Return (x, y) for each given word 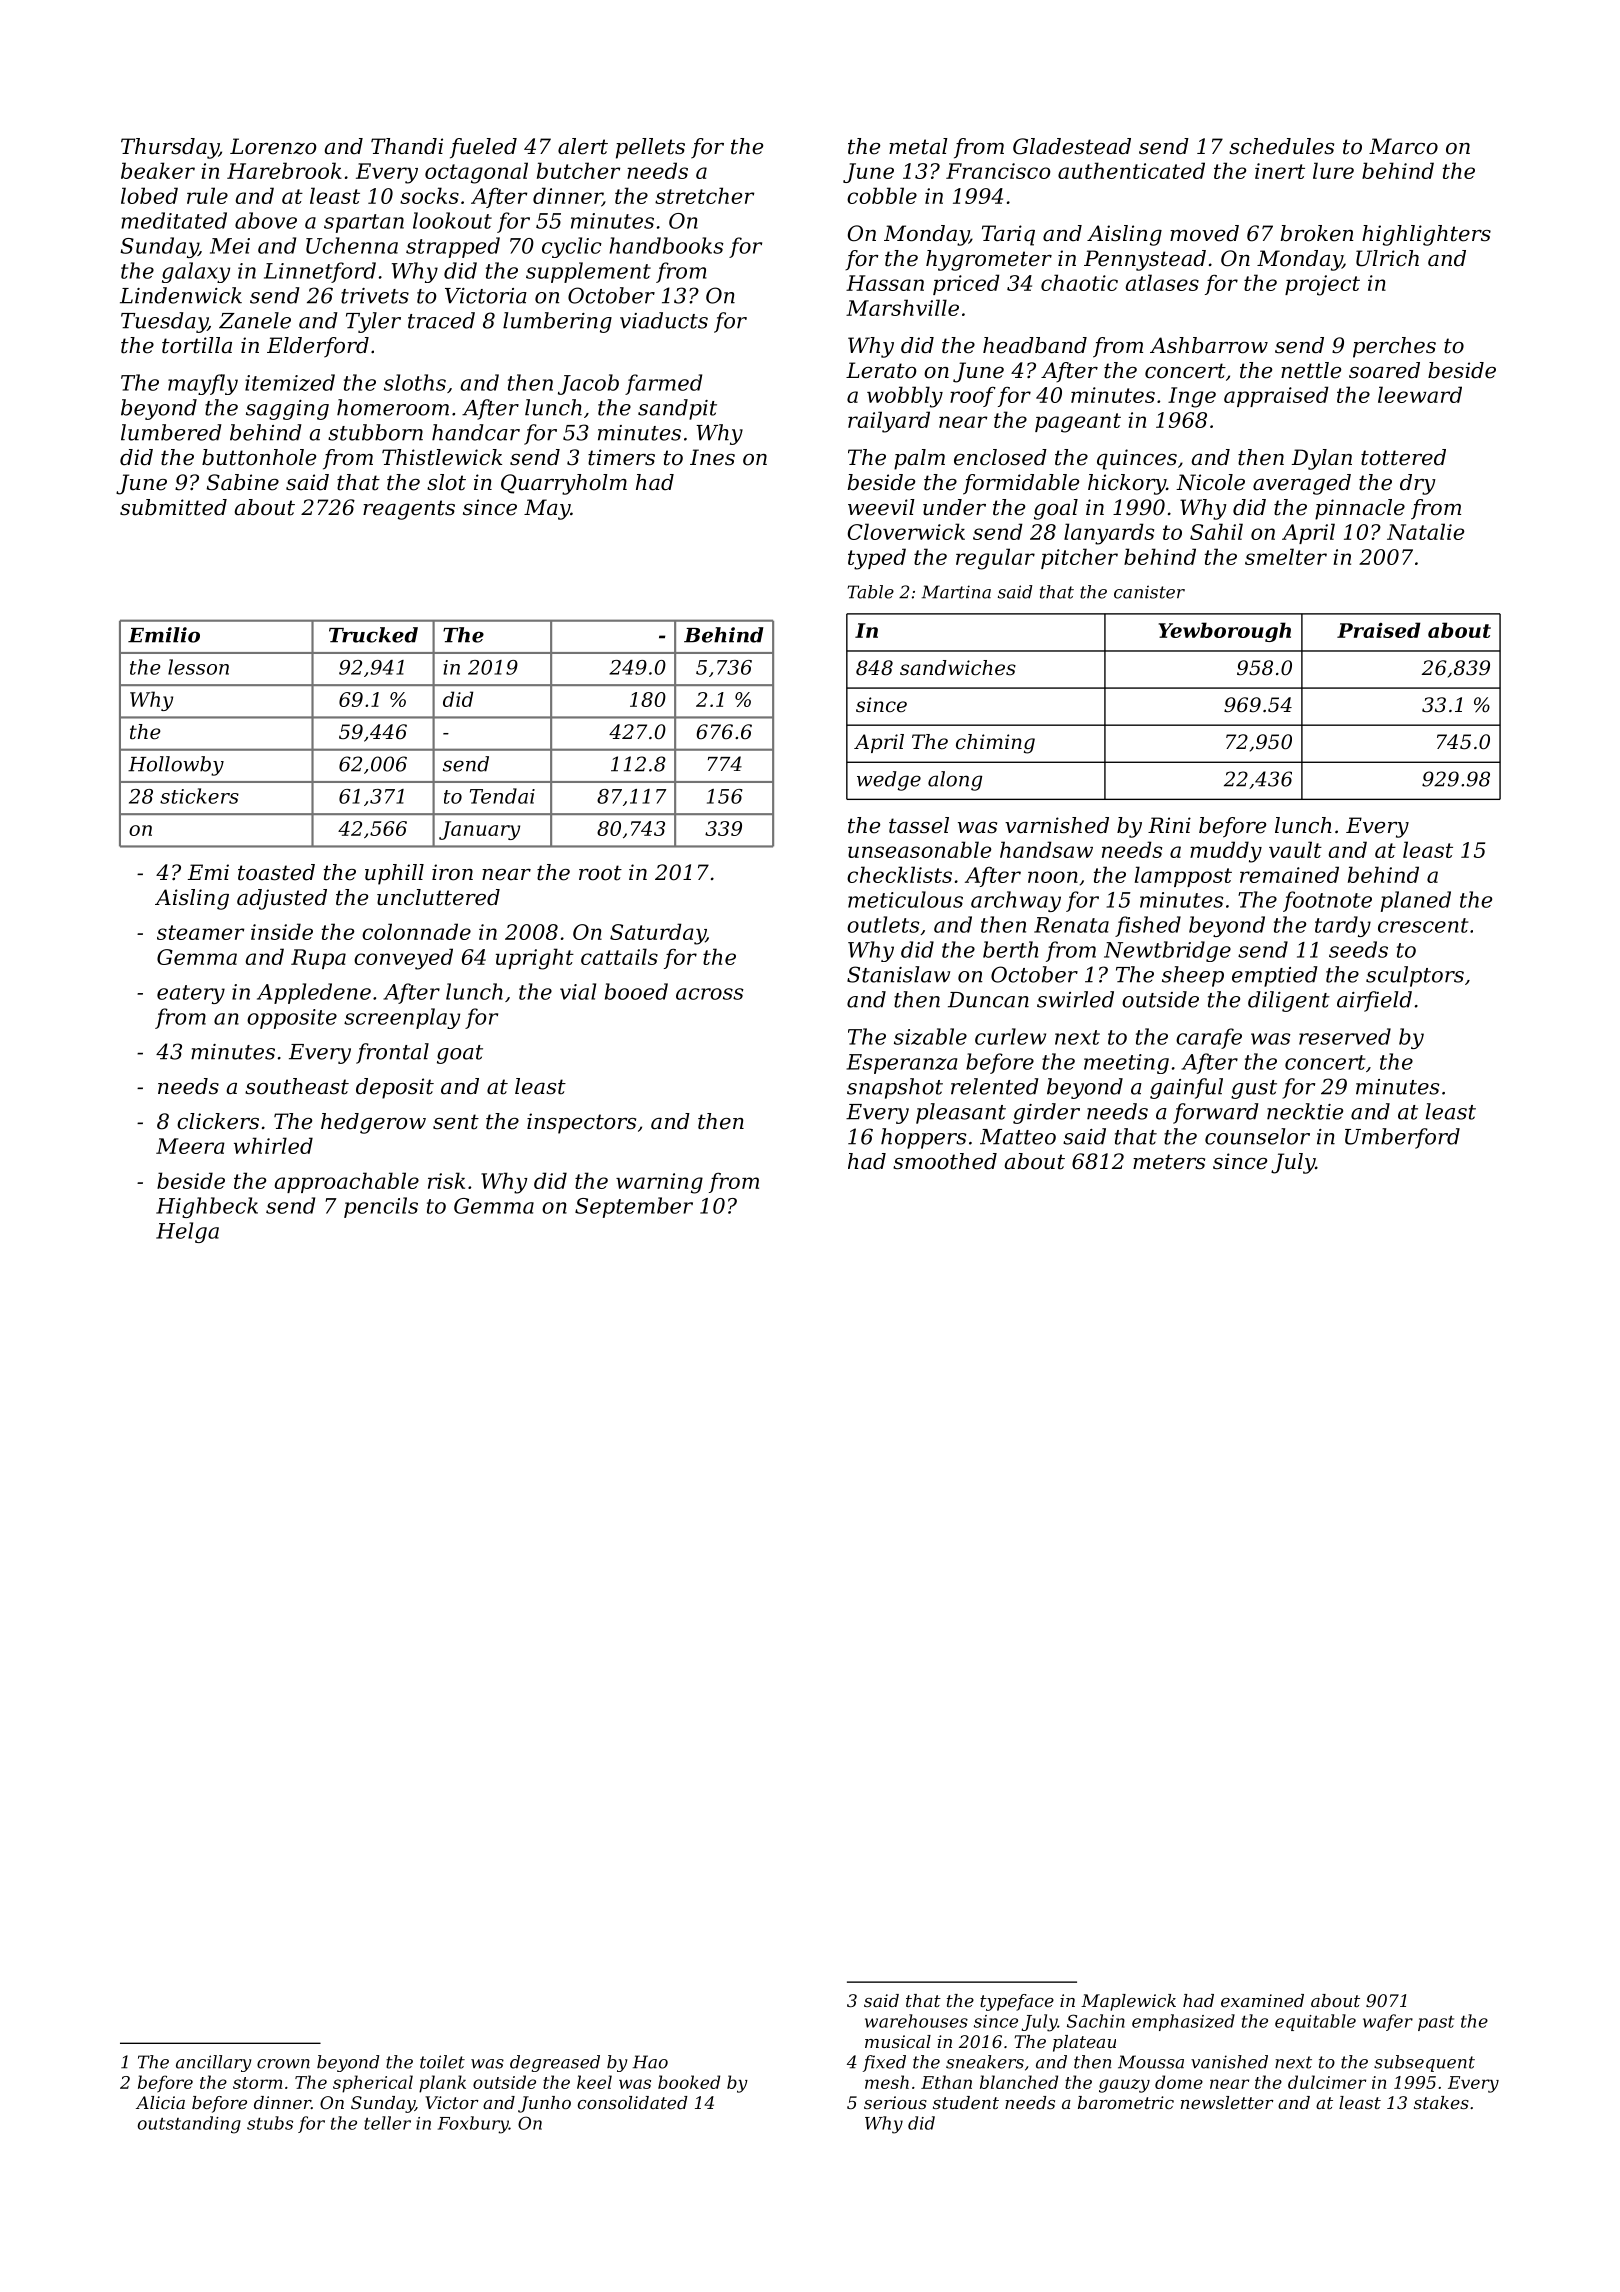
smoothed (945, 1161)
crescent (1423, 925)
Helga (187, 1232)
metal (918, 146)
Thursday (170, 148)
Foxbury (473, 2125)
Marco (1403, 146)
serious (895, 2102)
